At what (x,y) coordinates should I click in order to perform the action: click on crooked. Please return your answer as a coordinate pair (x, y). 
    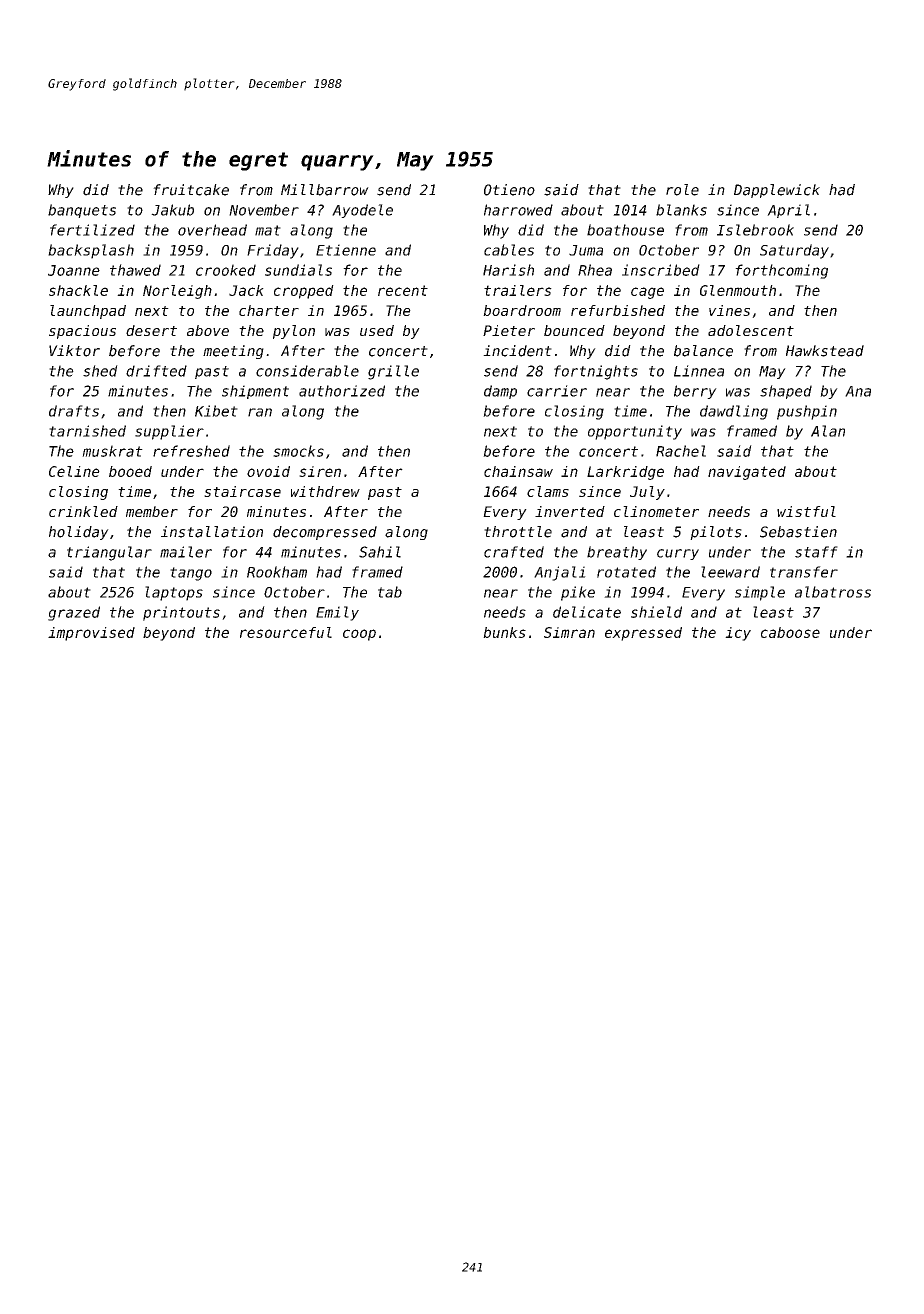
    Looking at the image, I should click on (226, 270).
